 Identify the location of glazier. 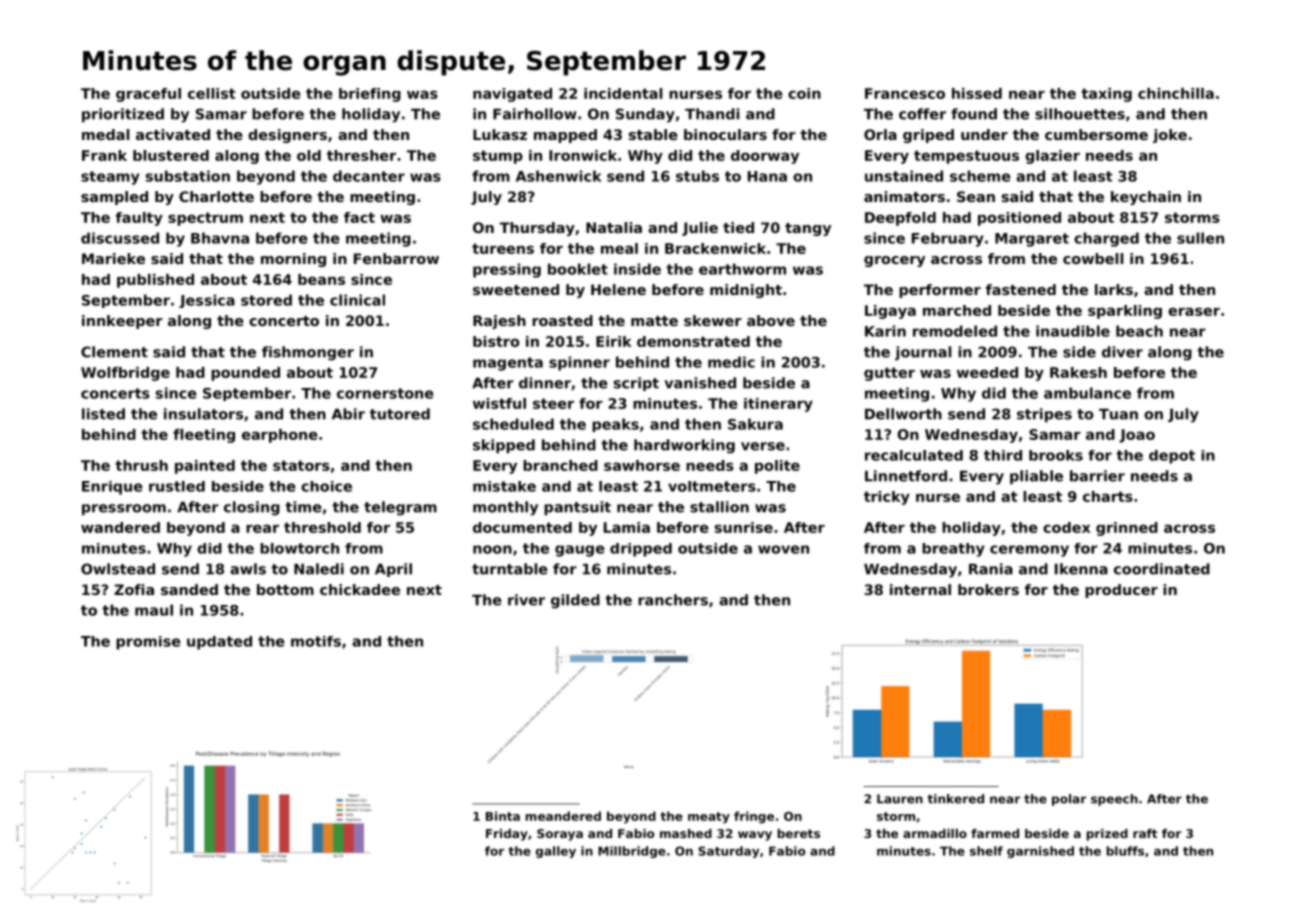
(1052, 157).
